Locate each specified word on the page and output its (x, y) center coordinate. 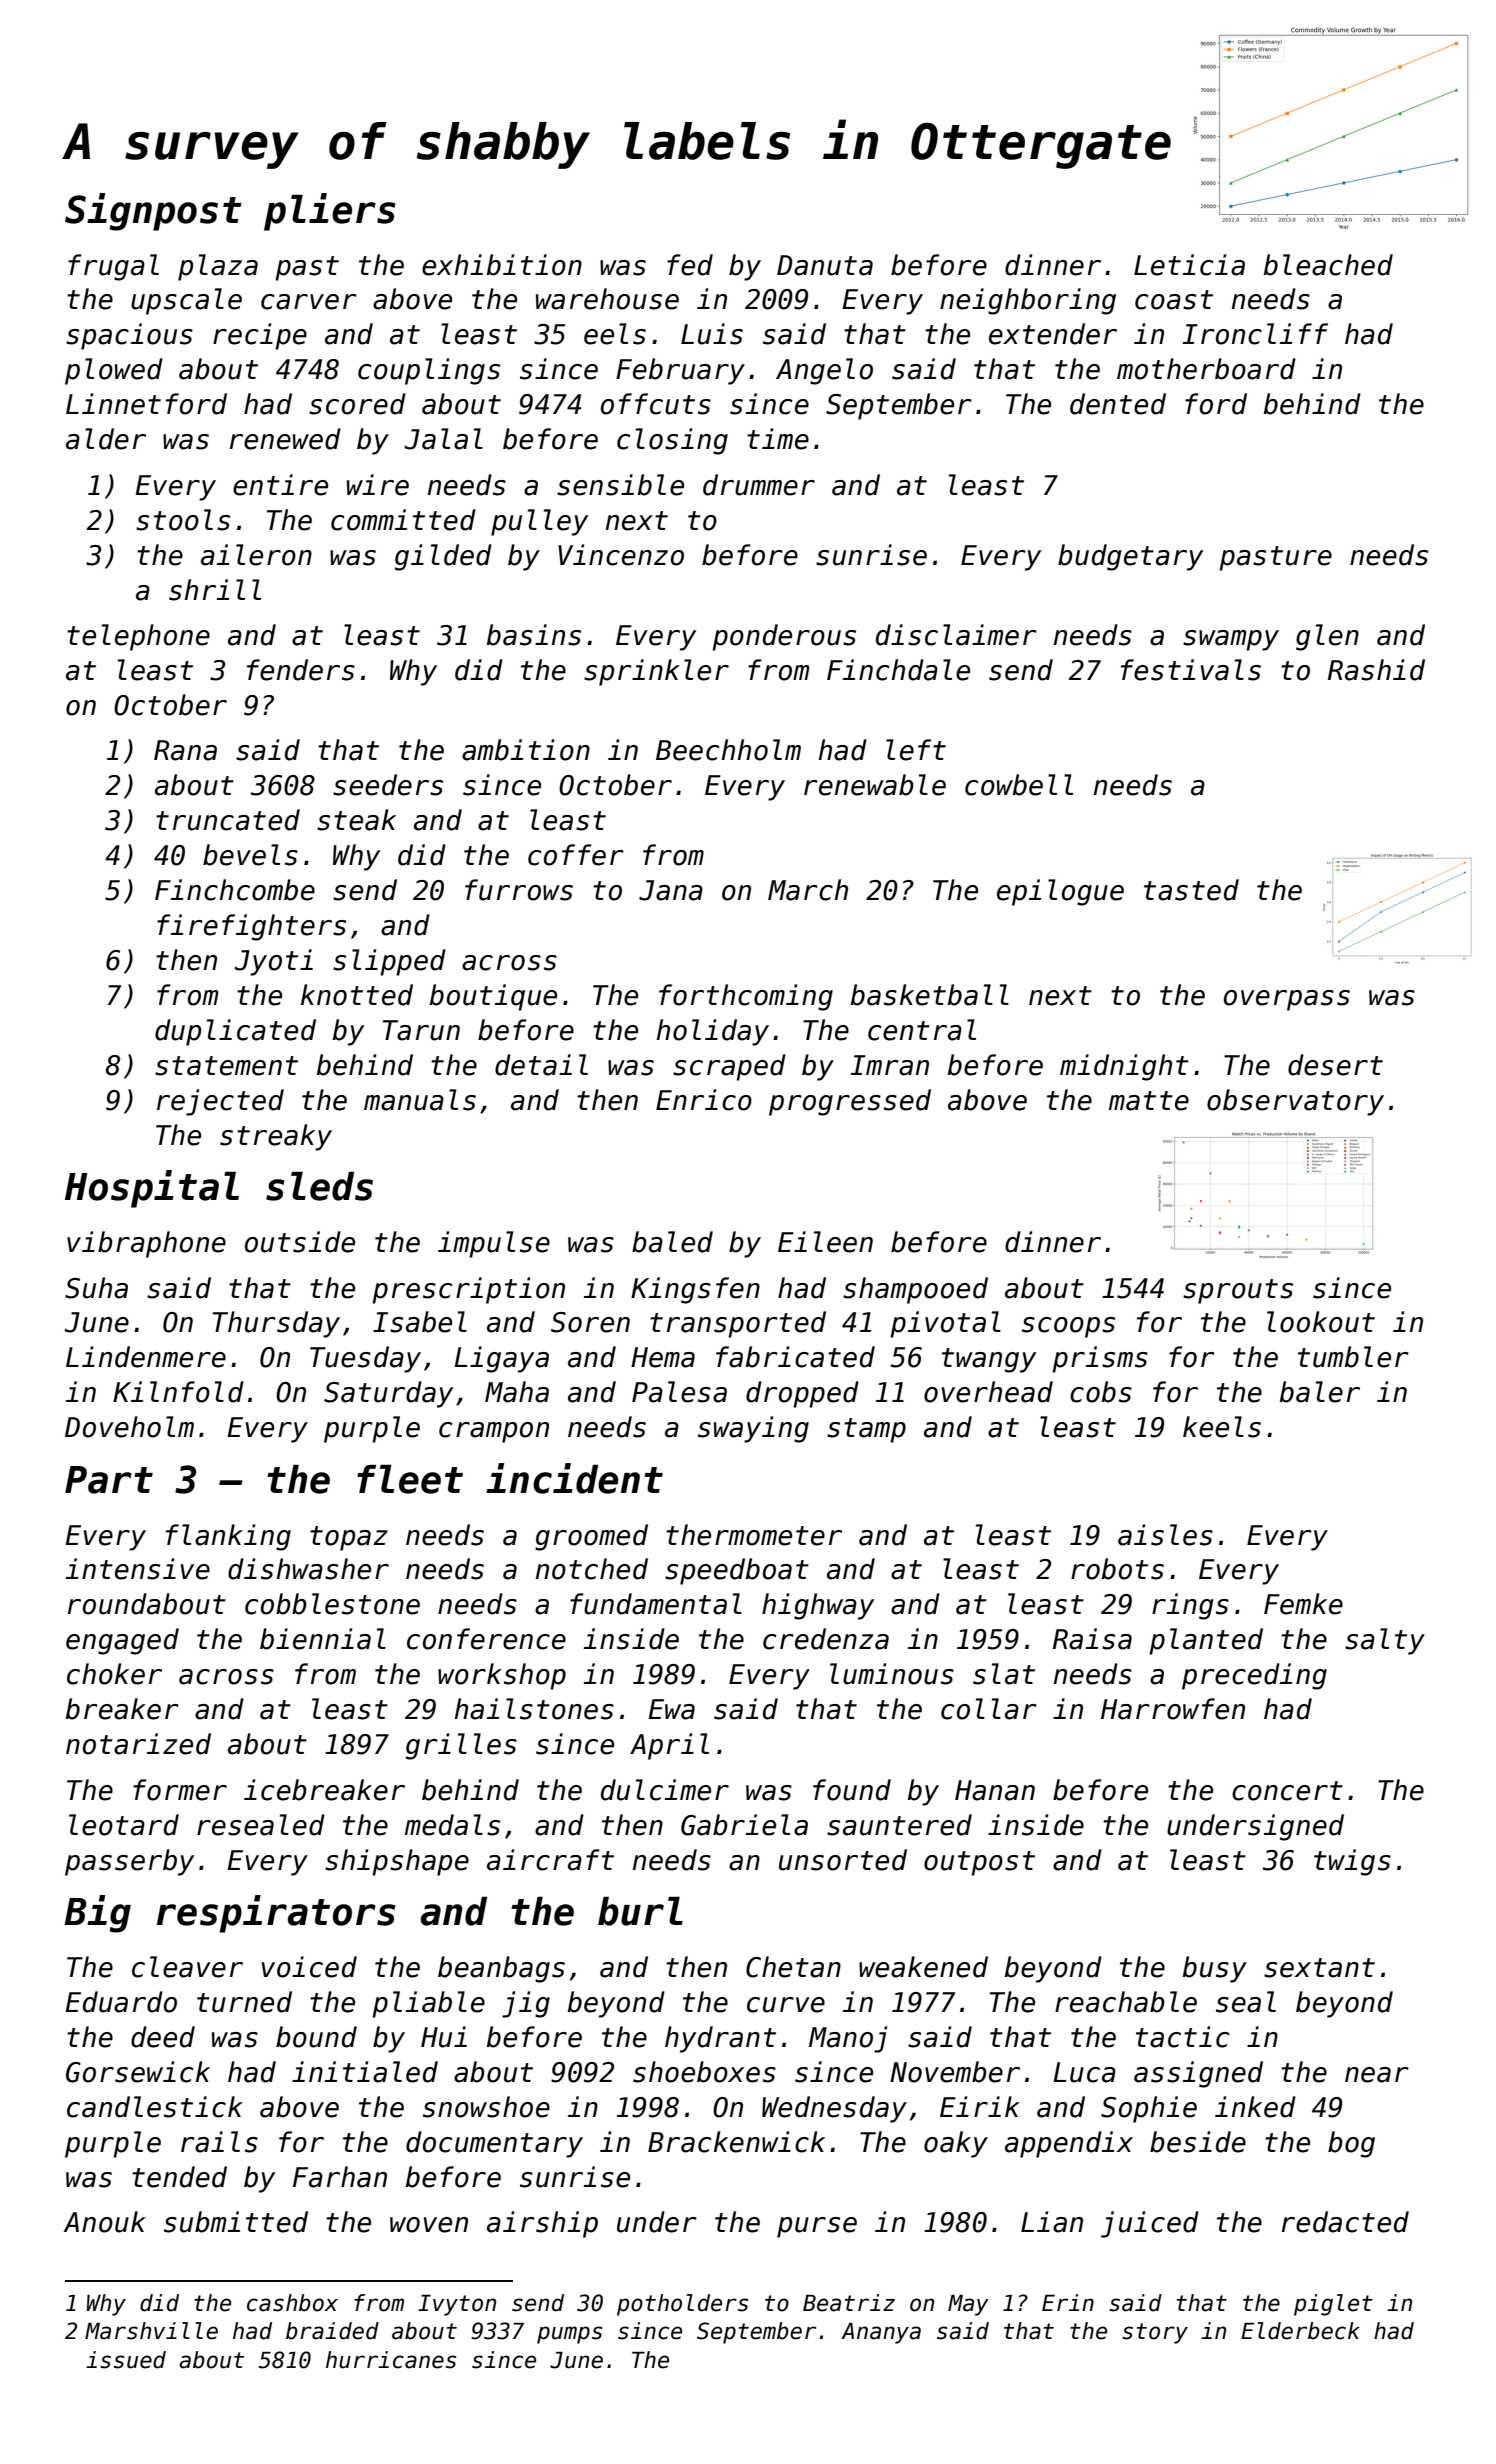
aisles (1165, 1535)
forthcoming (746, 997)
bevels (250, 855)
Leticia (1189, 265)
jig (526, 2004)
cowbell (1019, 785)
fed (690, 265)
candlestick (155, 2107)
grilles (461, 1746)
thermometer (754, 1535)
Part (109, 1480)
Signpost (153, 212)
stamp (866, 1430)
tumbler (1353, 1357)
